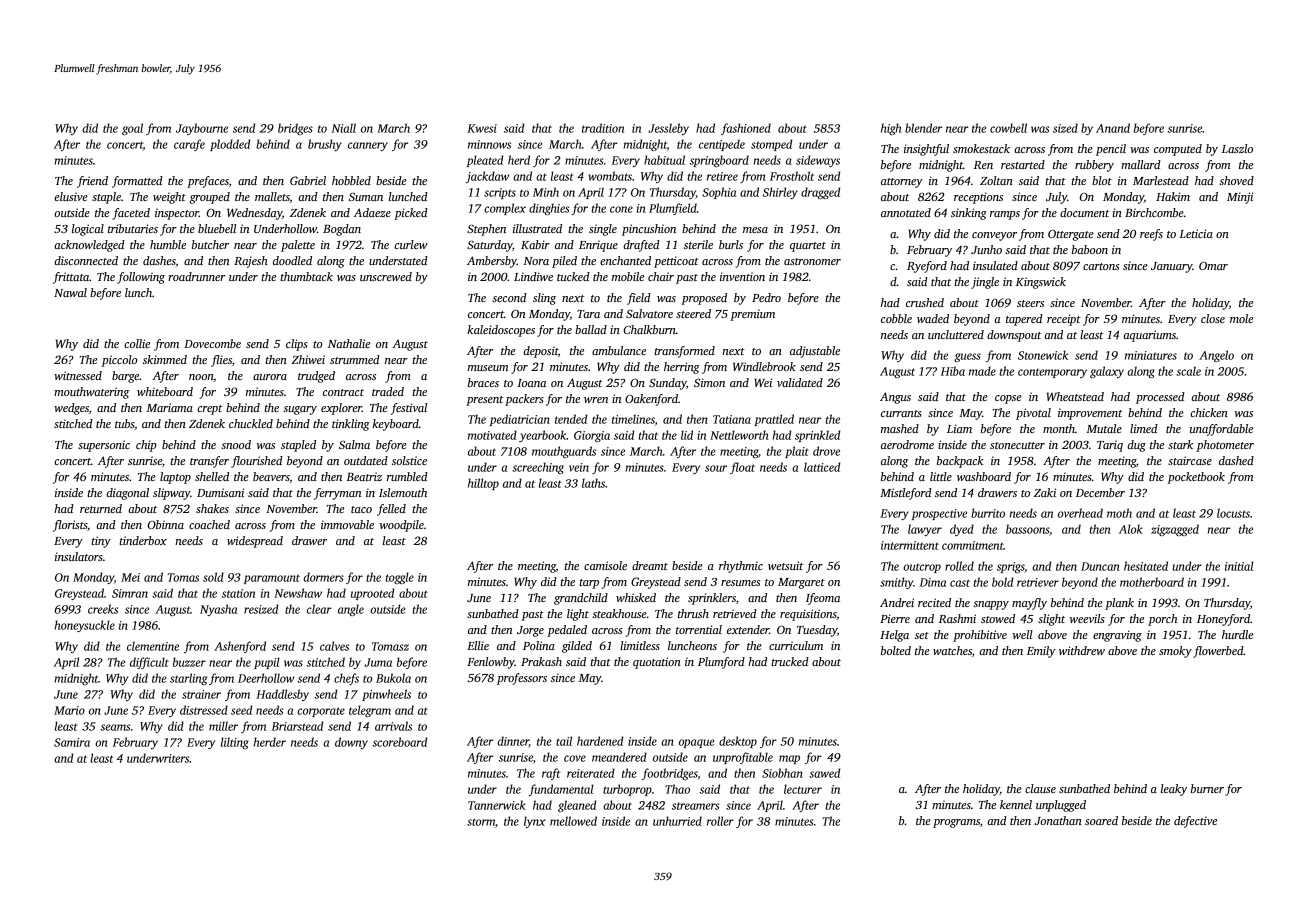  What do you see at coordinates (149, 663) in the page?
I see `difficult` at bounding box center [149, 663].
